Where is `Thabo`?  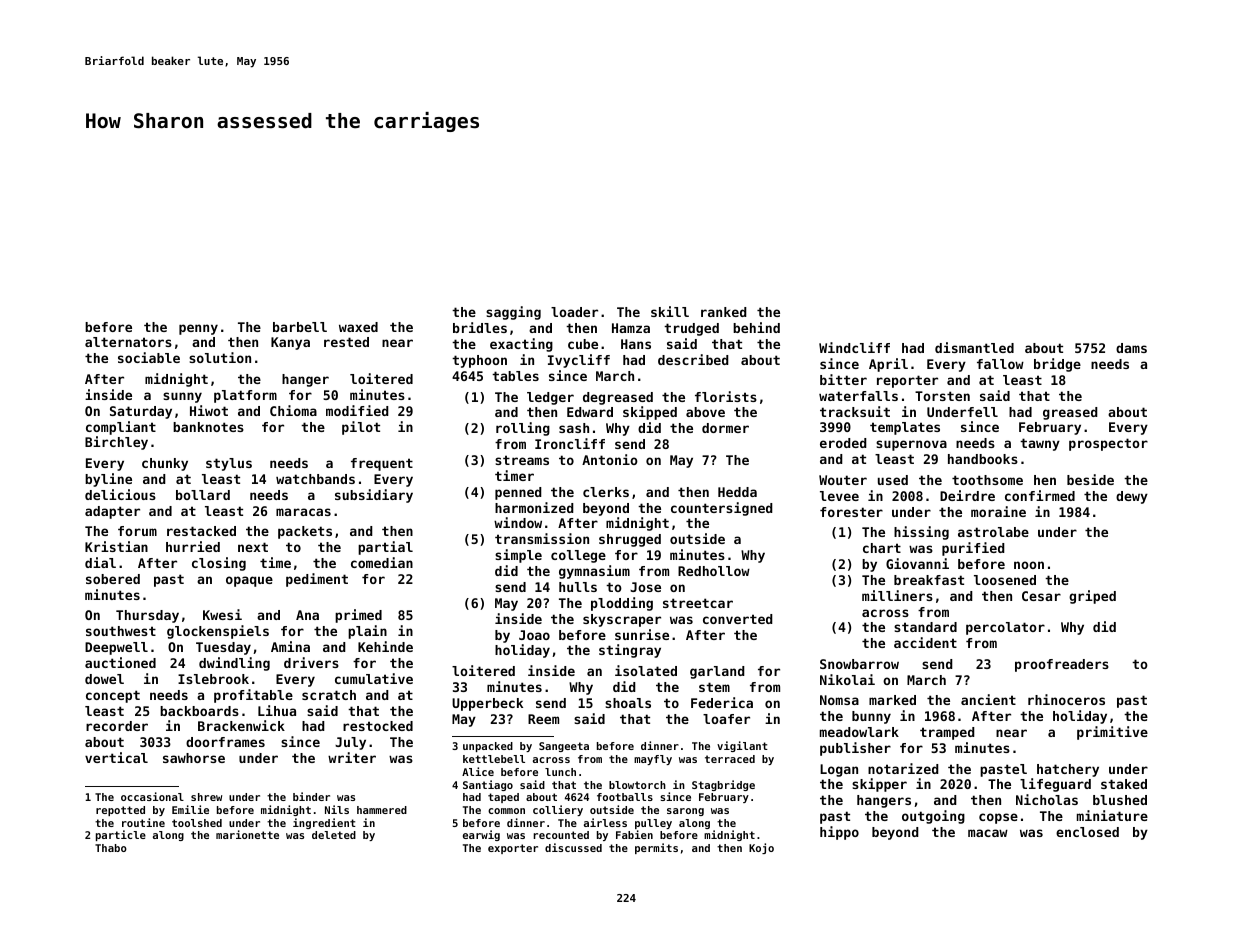
Thabo is located at coordinates (111, 848).
